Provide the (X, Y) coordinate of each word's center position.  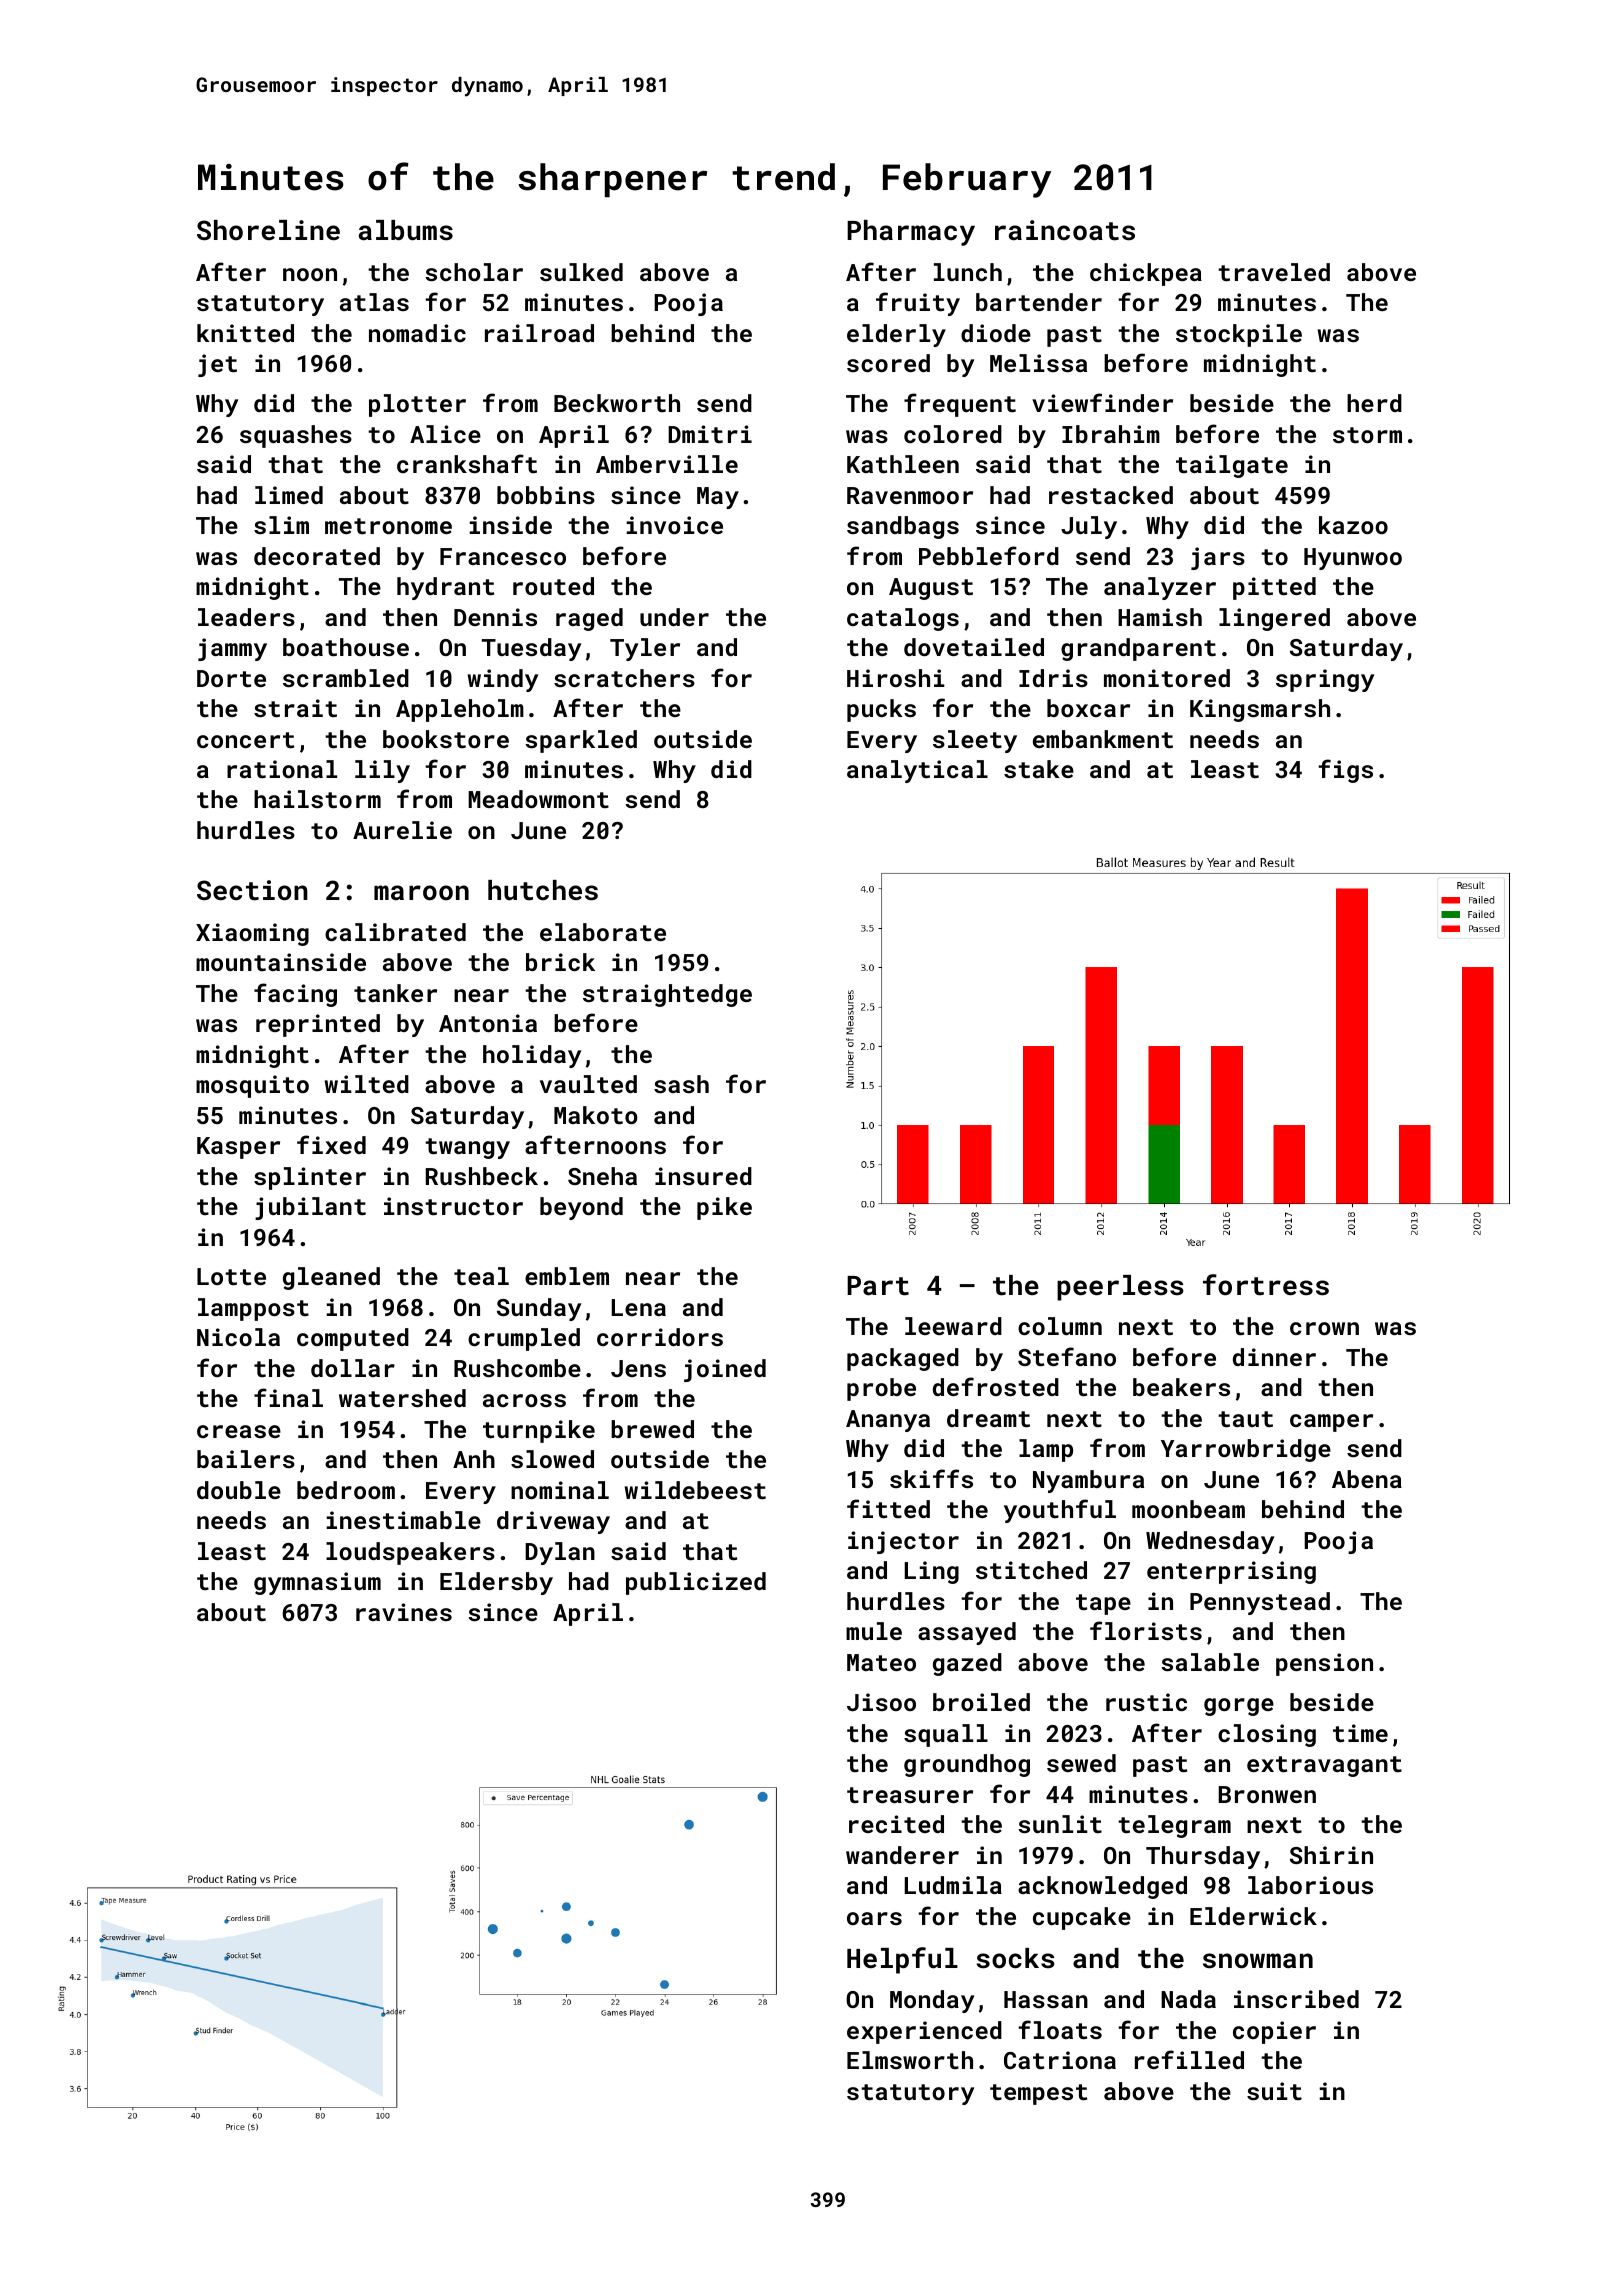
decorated (317, 556)
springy (1325, 680)
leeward (953, 1326)
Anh (474, 1459)
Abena (1367, 1479)
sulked (581, 272)
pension (1324, 1664)
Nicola (238, 1337)
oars (874, 1918)
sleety (975, 741)
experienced (924, 2032)
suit (1274, 2091)
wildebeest (695, 1490)
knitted (245, 333)
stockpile (1239, 335)
